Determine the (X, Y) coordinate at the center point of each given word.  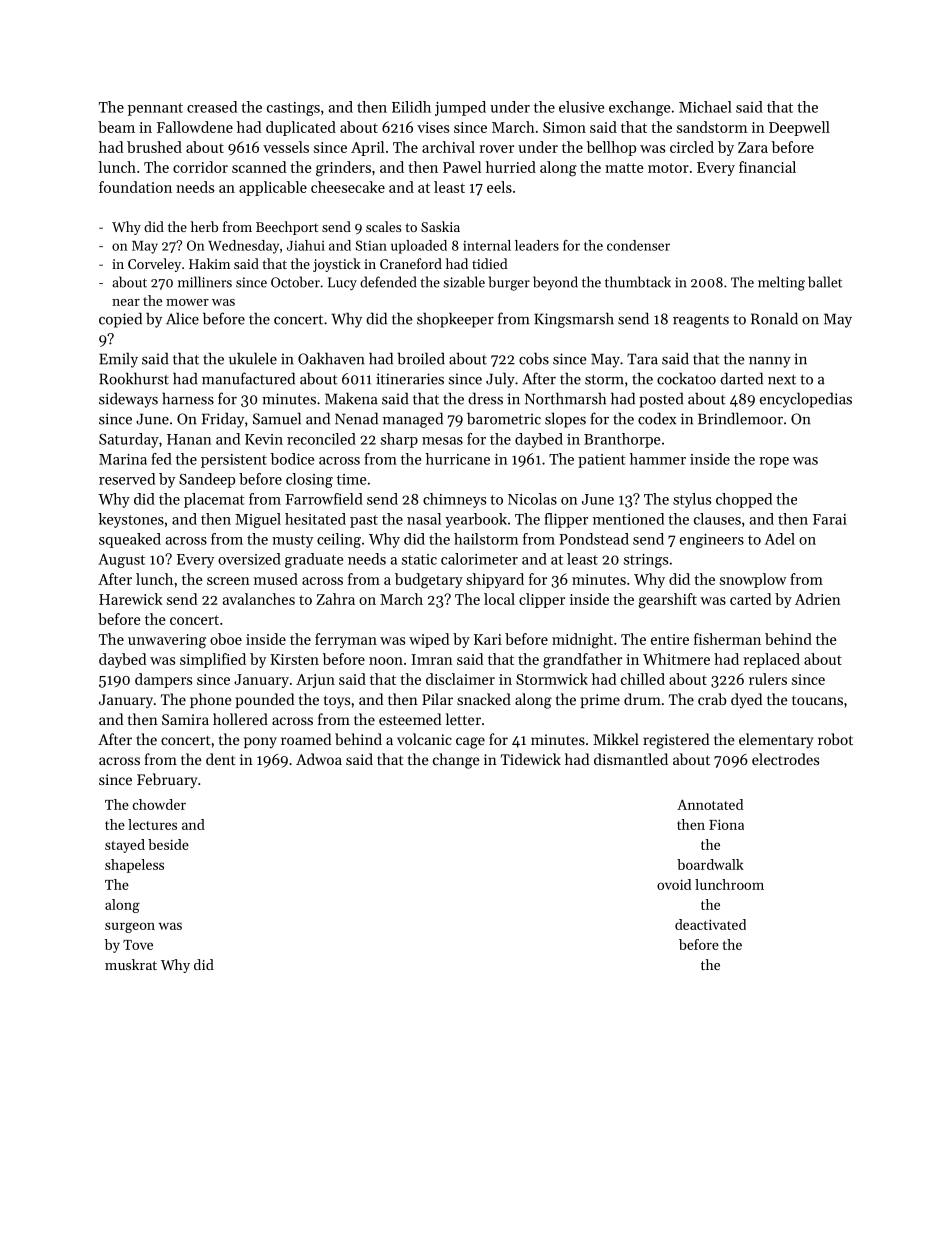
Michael (705, 107)
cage (470, 743)
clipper (542, 600)
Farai (830, 519)
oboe (226, 639)
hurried (511, 167)
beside (168, 844)
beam (116, 127)
